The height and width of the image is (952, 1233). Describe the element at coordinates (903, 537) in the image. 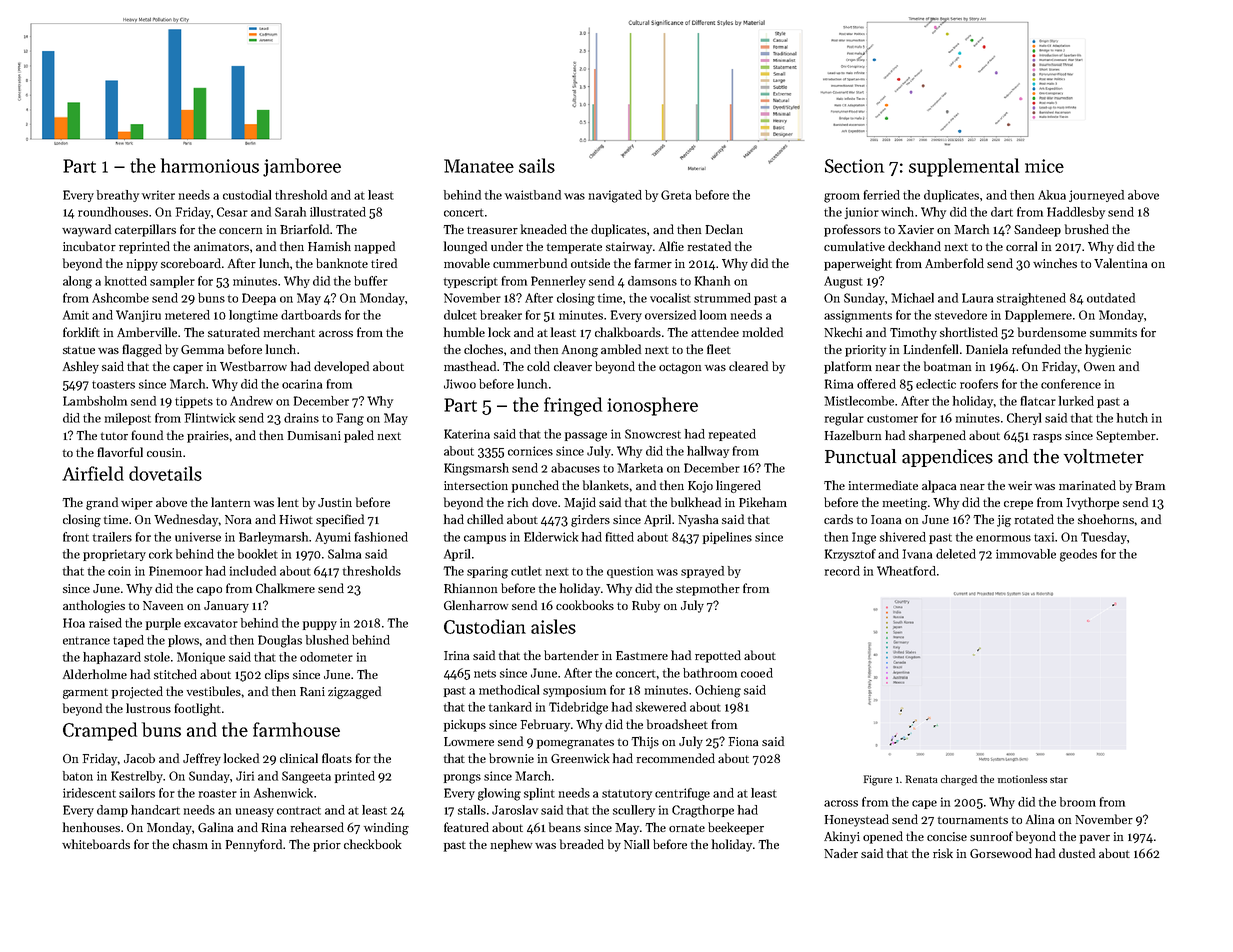

I see `shivered` at that location.
